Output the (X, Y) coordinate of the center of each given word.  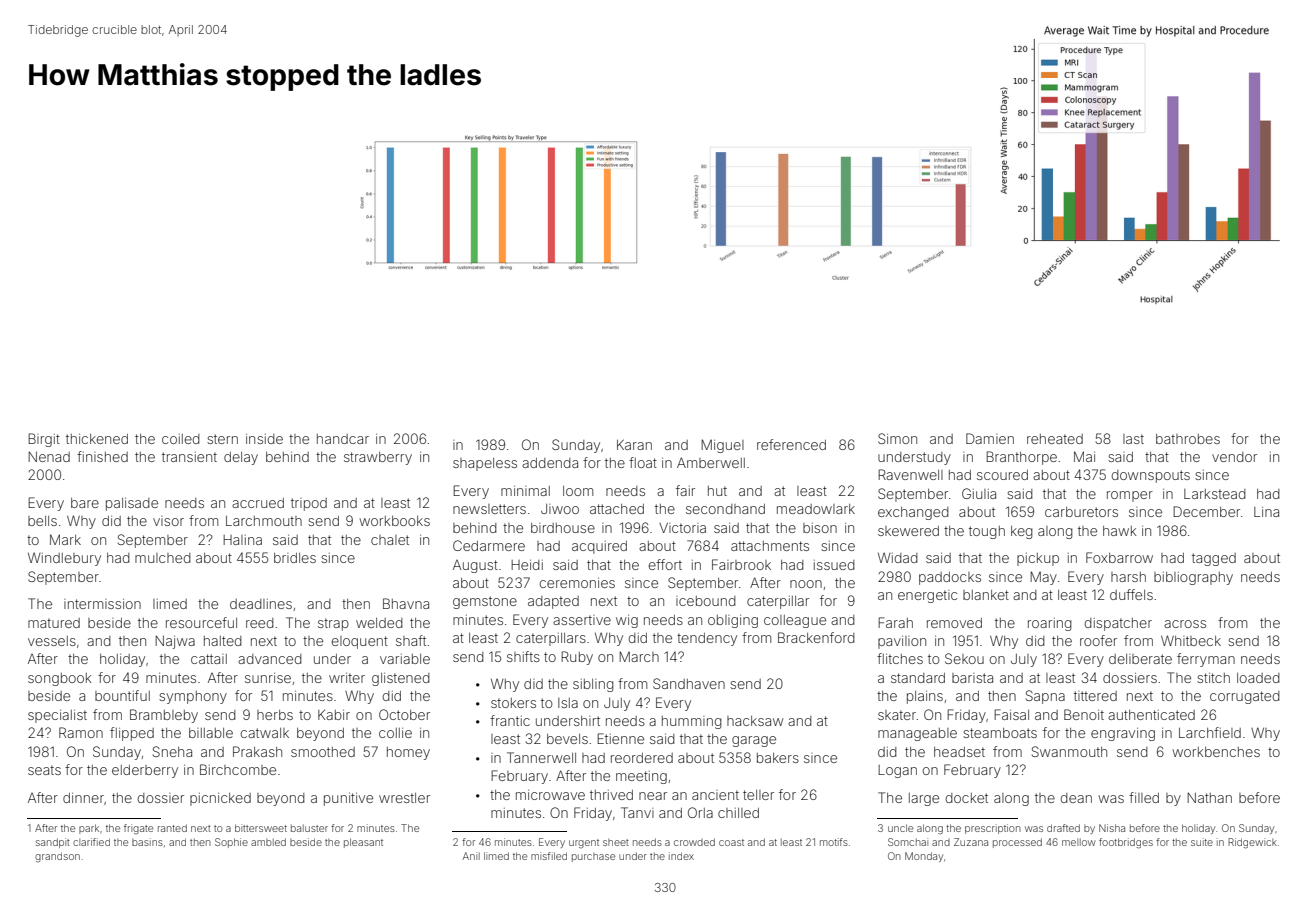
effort (665, 564)
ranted (172, 828)
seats (44, 770)
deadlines (261, 604)
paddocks (950, 578)
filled (1144, 797)
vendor (1234, 457)
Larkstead (1215, 494)
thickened (97, 439)
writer (347, 678)
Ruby (577, 658)
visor (168, 521)
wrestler (404, 798)
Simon (897, 438)
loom (578, 491)
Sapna (1045, 697)
